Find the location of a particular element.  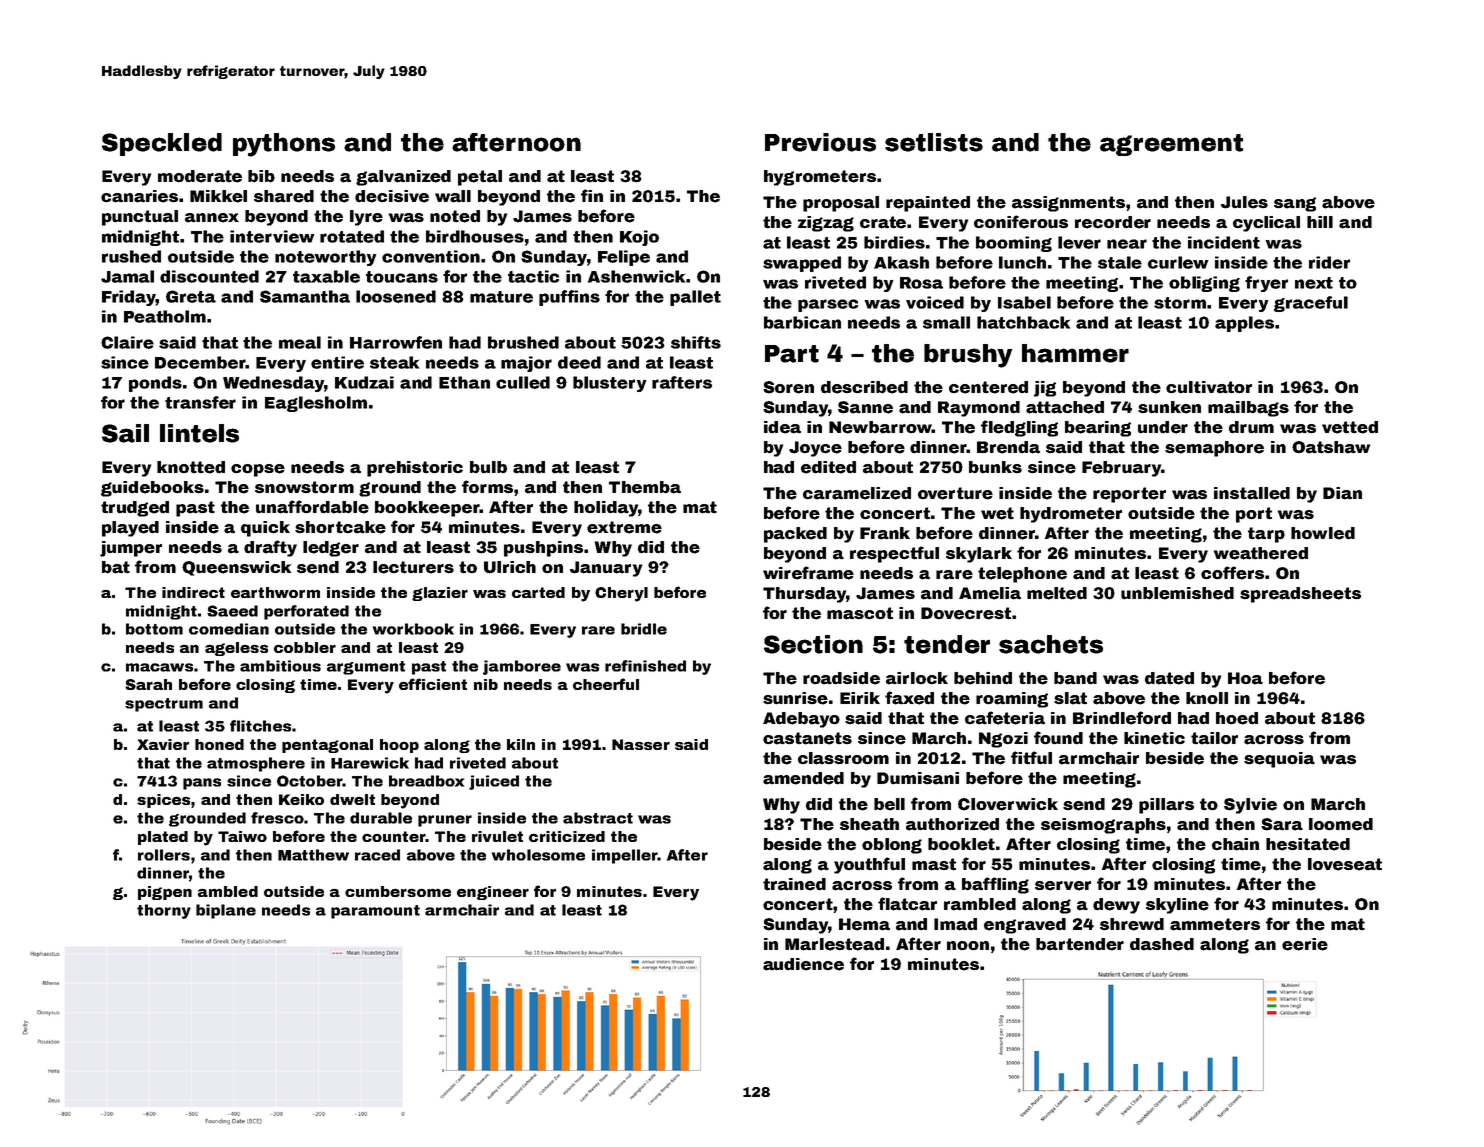

dashed is located at coordinates (1162, 944).
